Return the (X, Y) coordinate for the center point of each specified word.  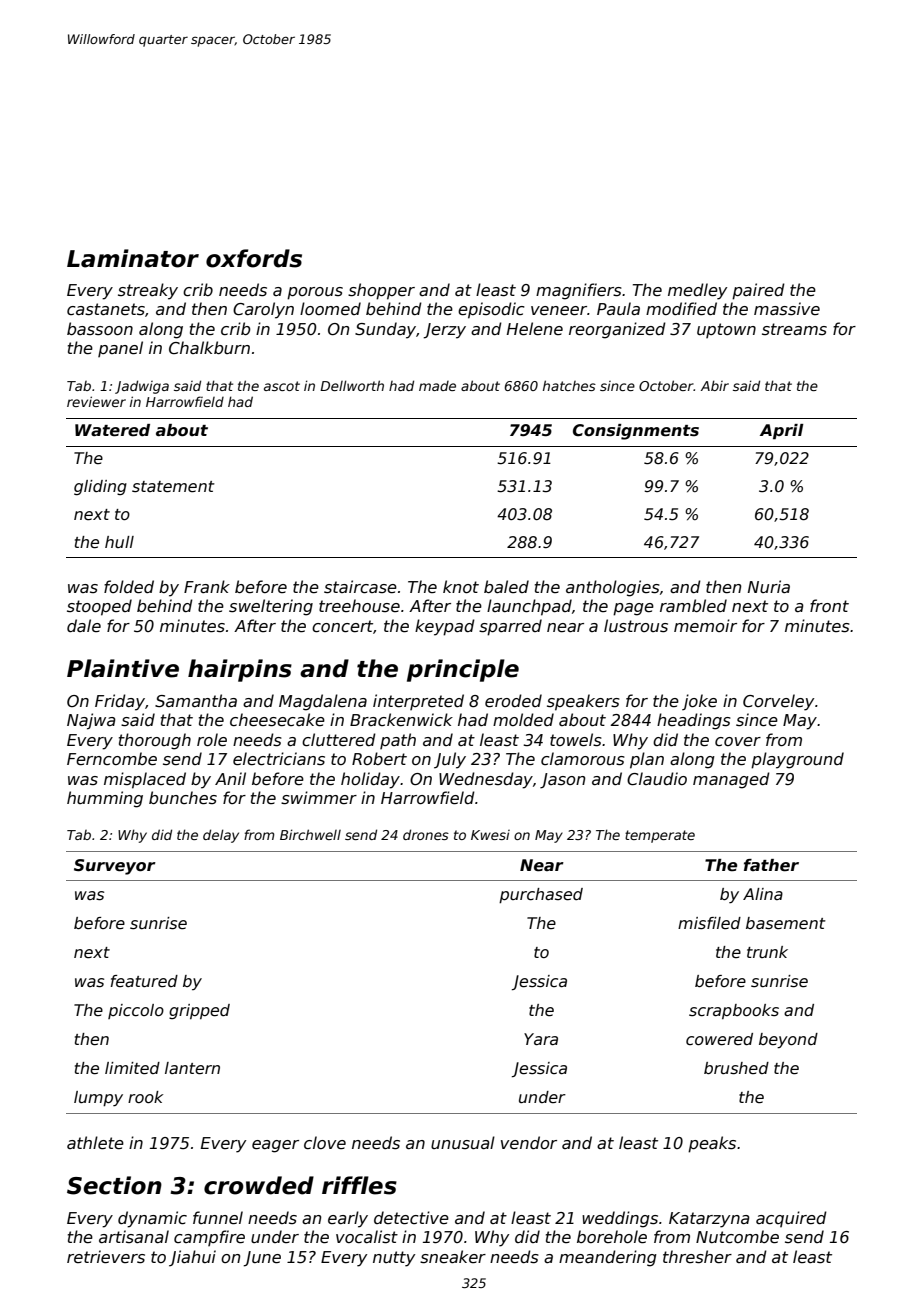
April (782, 432)
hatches (569, 385)
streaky (148, 291)
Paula (618, 308)
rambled (693, 605)
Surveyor (115, 867)
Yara (541, 1039)
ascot (282, 386)
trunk (767, 952)
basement (786, 923)
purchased (541, 895)
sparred (510, 627)
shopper (381, 291)
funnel (218, 1218)
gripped (199, 1011)
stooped (99, 607)
